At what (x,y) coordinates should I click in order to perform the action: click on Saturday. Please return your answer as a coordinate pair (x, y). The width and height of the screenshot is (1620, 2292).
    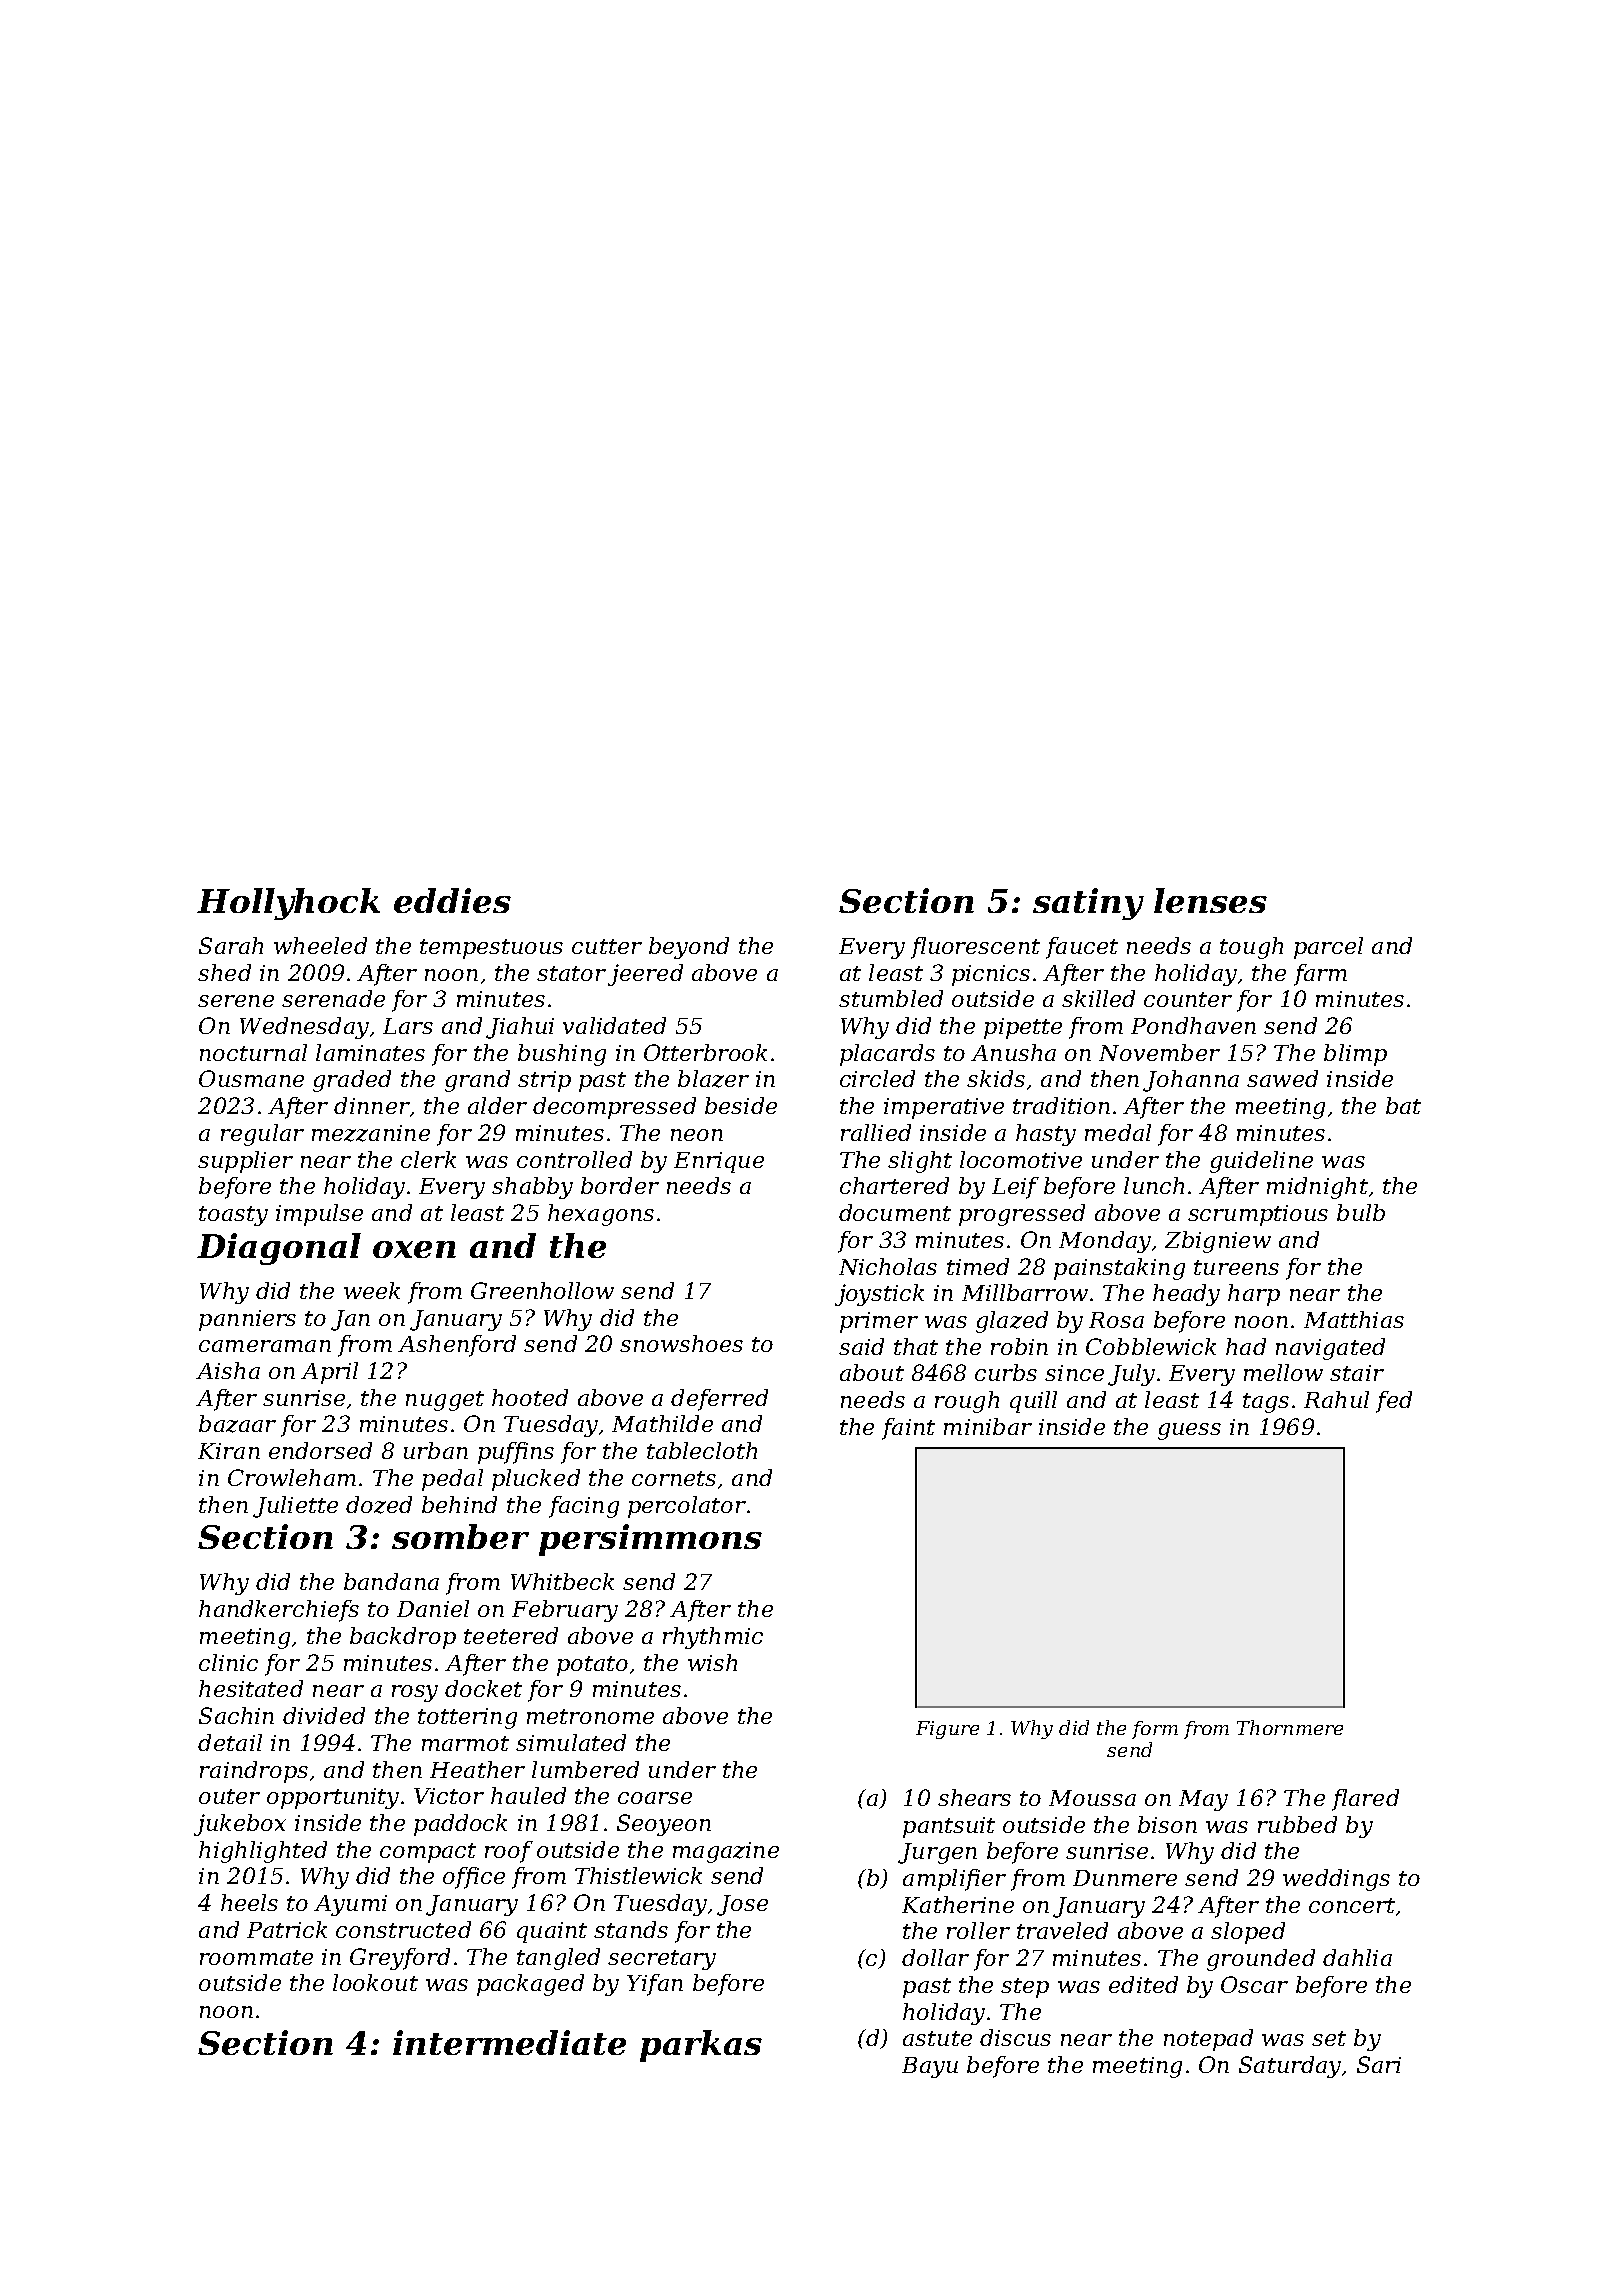
    Looking at the image, I should click on (1290, 2067).
